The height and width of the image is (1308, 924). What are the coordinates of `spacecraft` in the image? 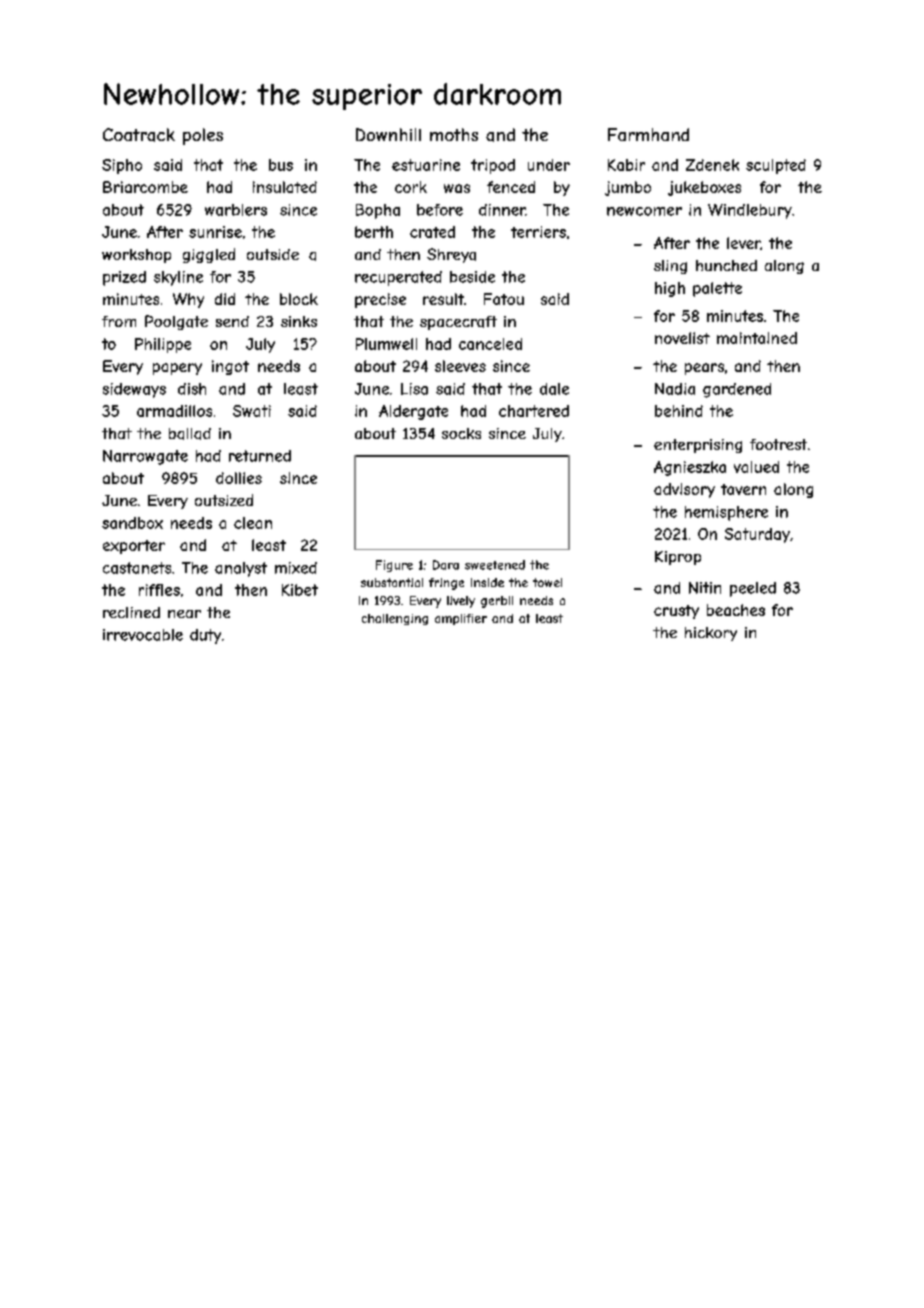 It's located at (458, 323).
